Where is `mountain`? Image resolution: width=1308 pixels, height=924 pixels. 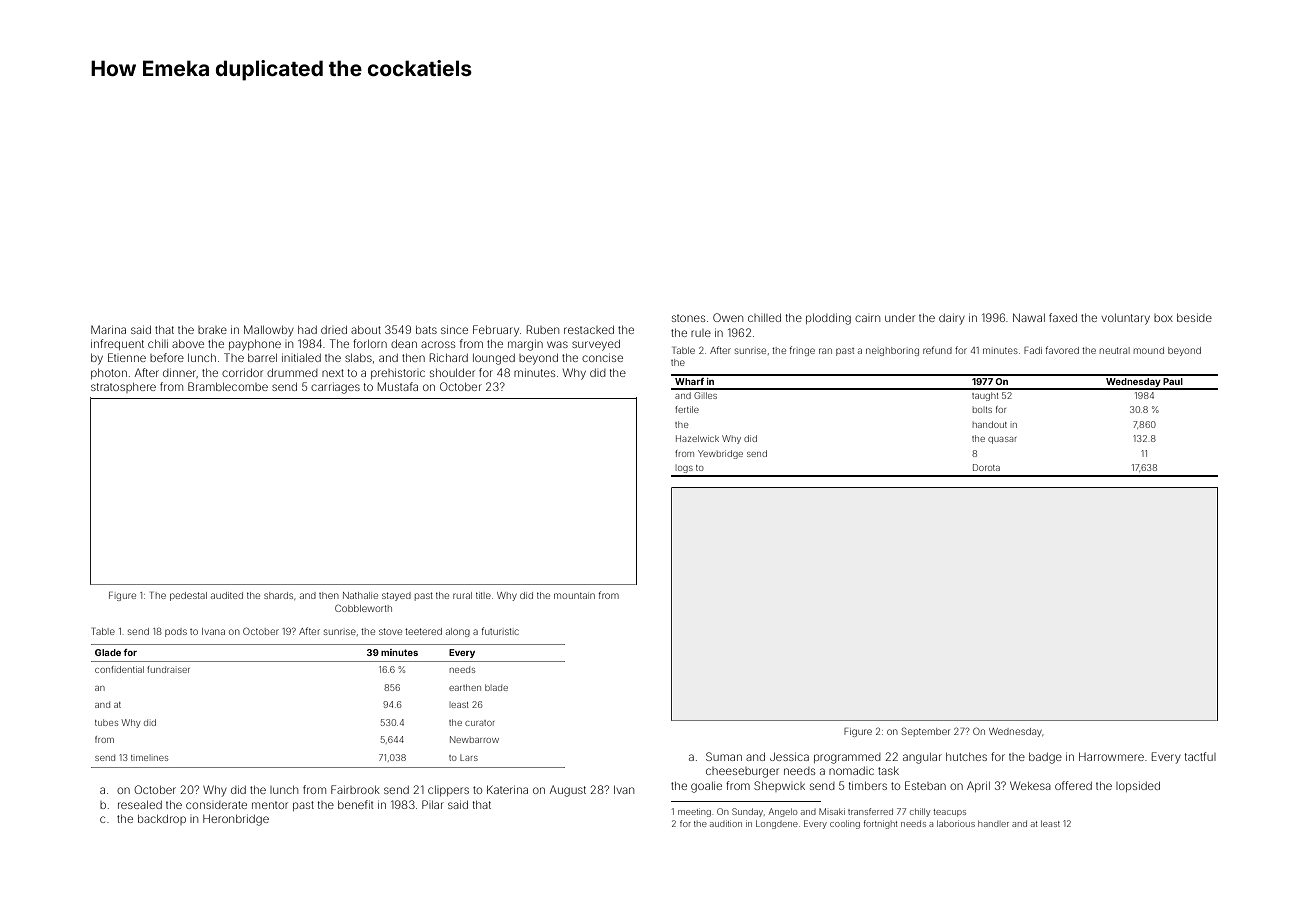
mountain is located at coordinates (574, 595).
